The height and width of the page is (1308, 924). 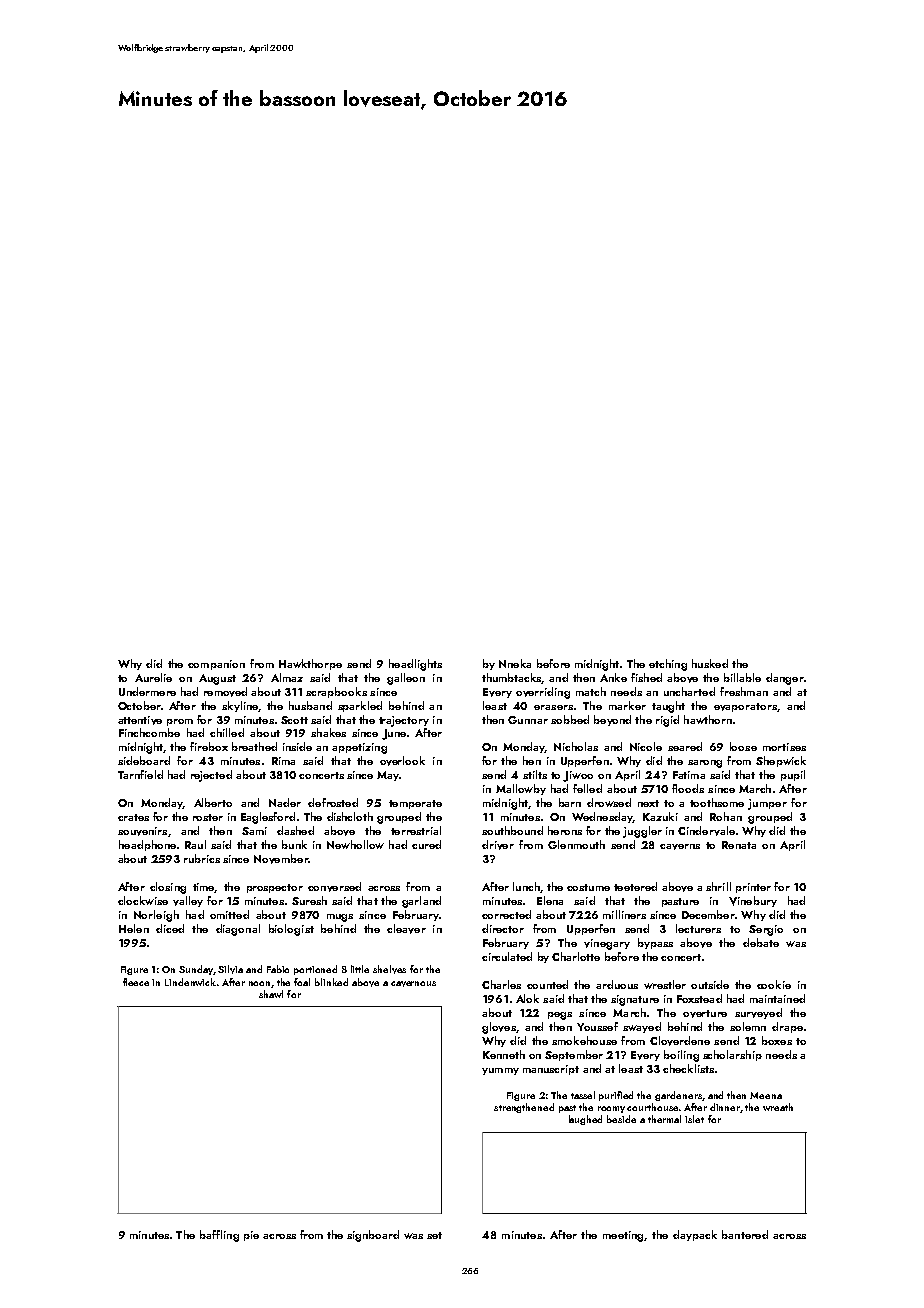 What do you see at coordinates (745, 707) in the page?
I see `evaporators` at bounding box center [745, 707].
